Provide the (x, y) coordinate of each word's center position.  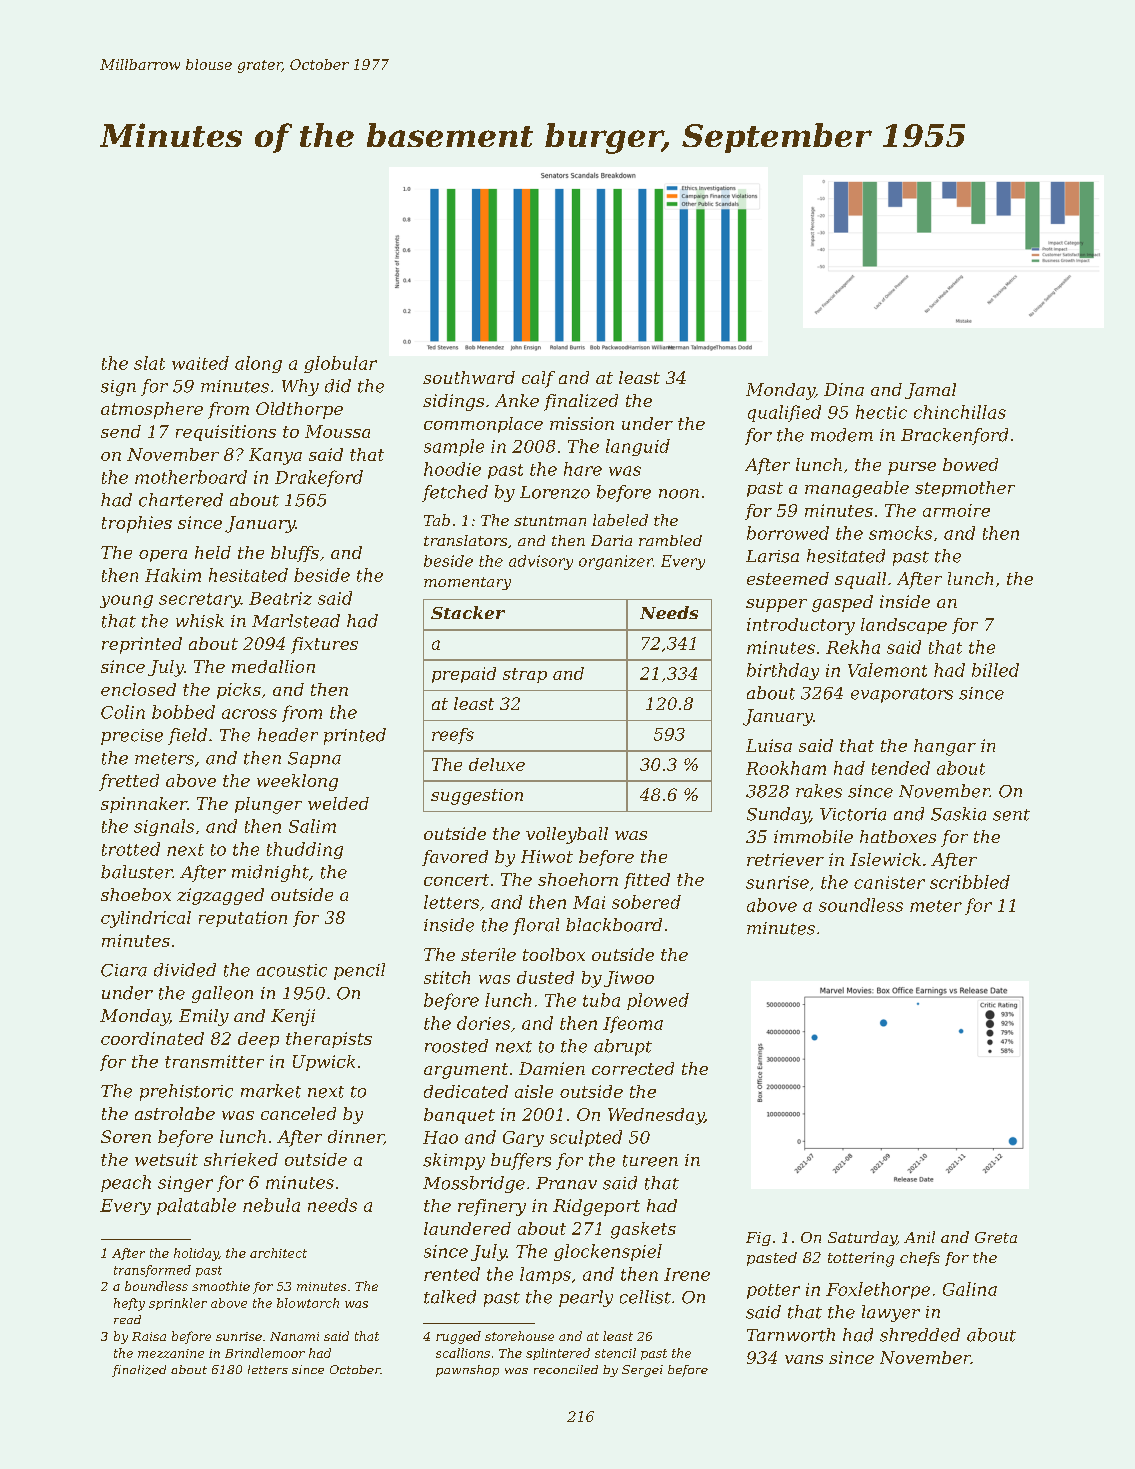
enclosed (138, 689)
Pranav (566, 1183)
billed (995, 670)
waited (200, 363)
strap (525, 675)
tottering (861, 1259)
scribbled (970, 882)
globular (340, 364)
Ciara (124, 970)
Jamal (930, 391)
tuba (601, 1000)
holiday (196, 1254)
